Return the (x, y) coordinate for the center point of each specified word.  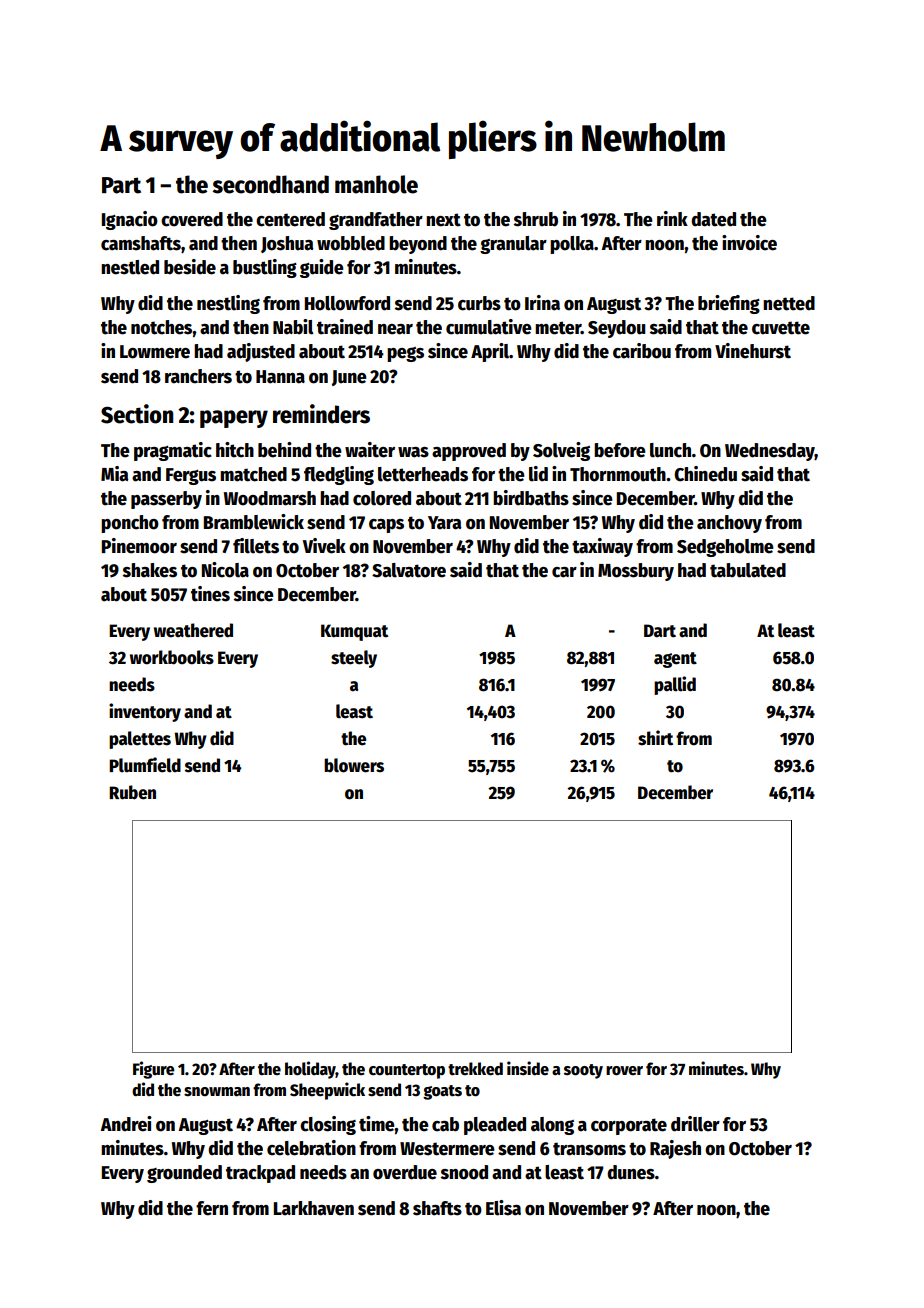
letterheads (423, 474)
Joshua (287, 244)
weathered (193, 630)
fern (212, 1208)
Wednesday (770, 452)
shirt (655, 738)
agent (675, 660)
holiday (310, 1070)
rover (624, 1071)
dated (713, 219)
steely (354, 659)
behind (284, 450)
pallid (675, 685)
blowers (354, 765)
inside (528, 1068)
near (395, 329)
